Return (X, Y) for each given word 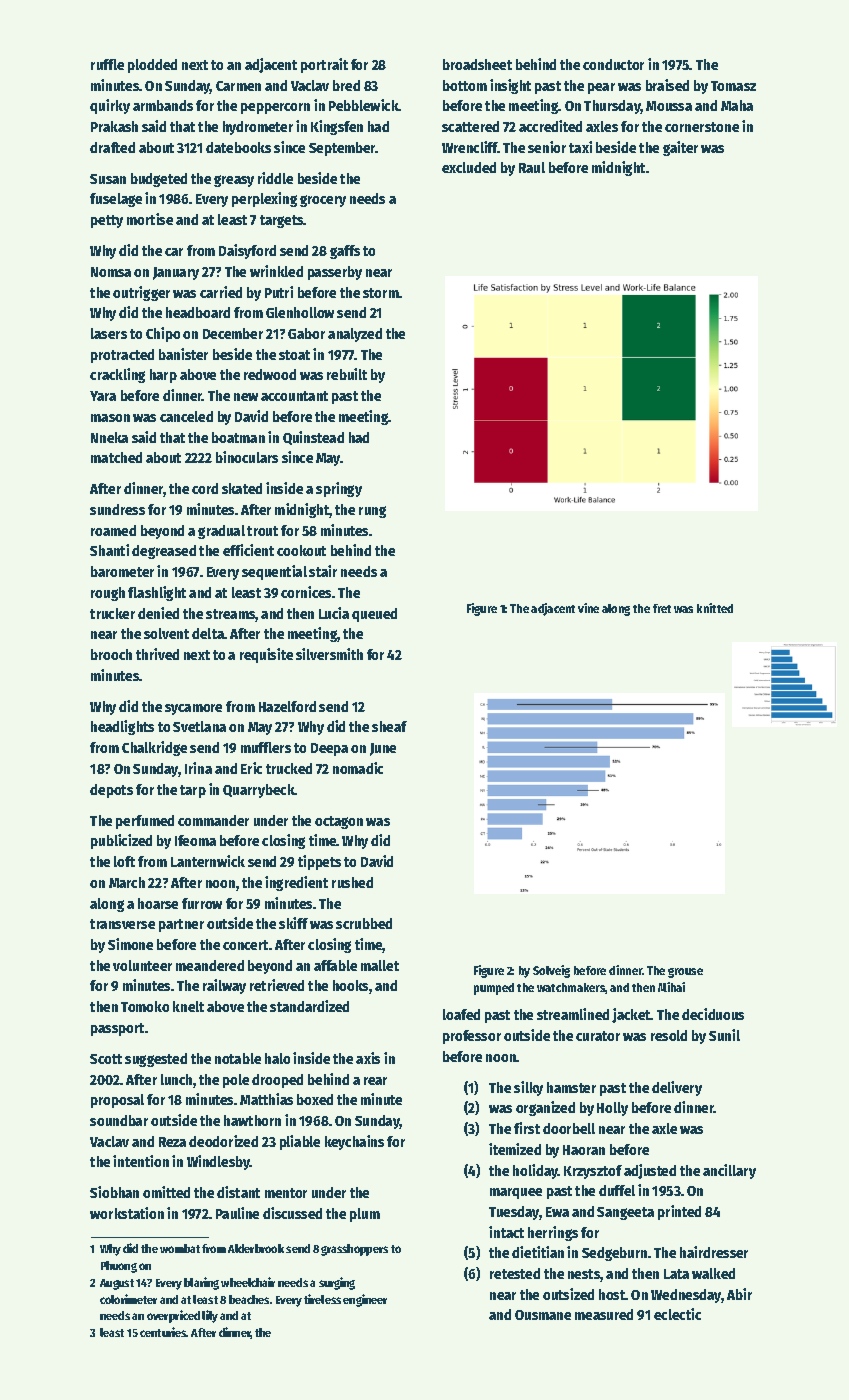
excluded (469, 167)
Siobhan (114, 1192)
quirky (110, 106)
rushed (352, 882)
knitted (715, 608)
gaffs (345, 252)
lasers (109, 333)
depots (111, 791)
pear (601, 88)
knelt (188, 1006)
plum (365, 1215)
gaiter (680, 148)
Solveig (551, 971)
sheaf (389, 726)
